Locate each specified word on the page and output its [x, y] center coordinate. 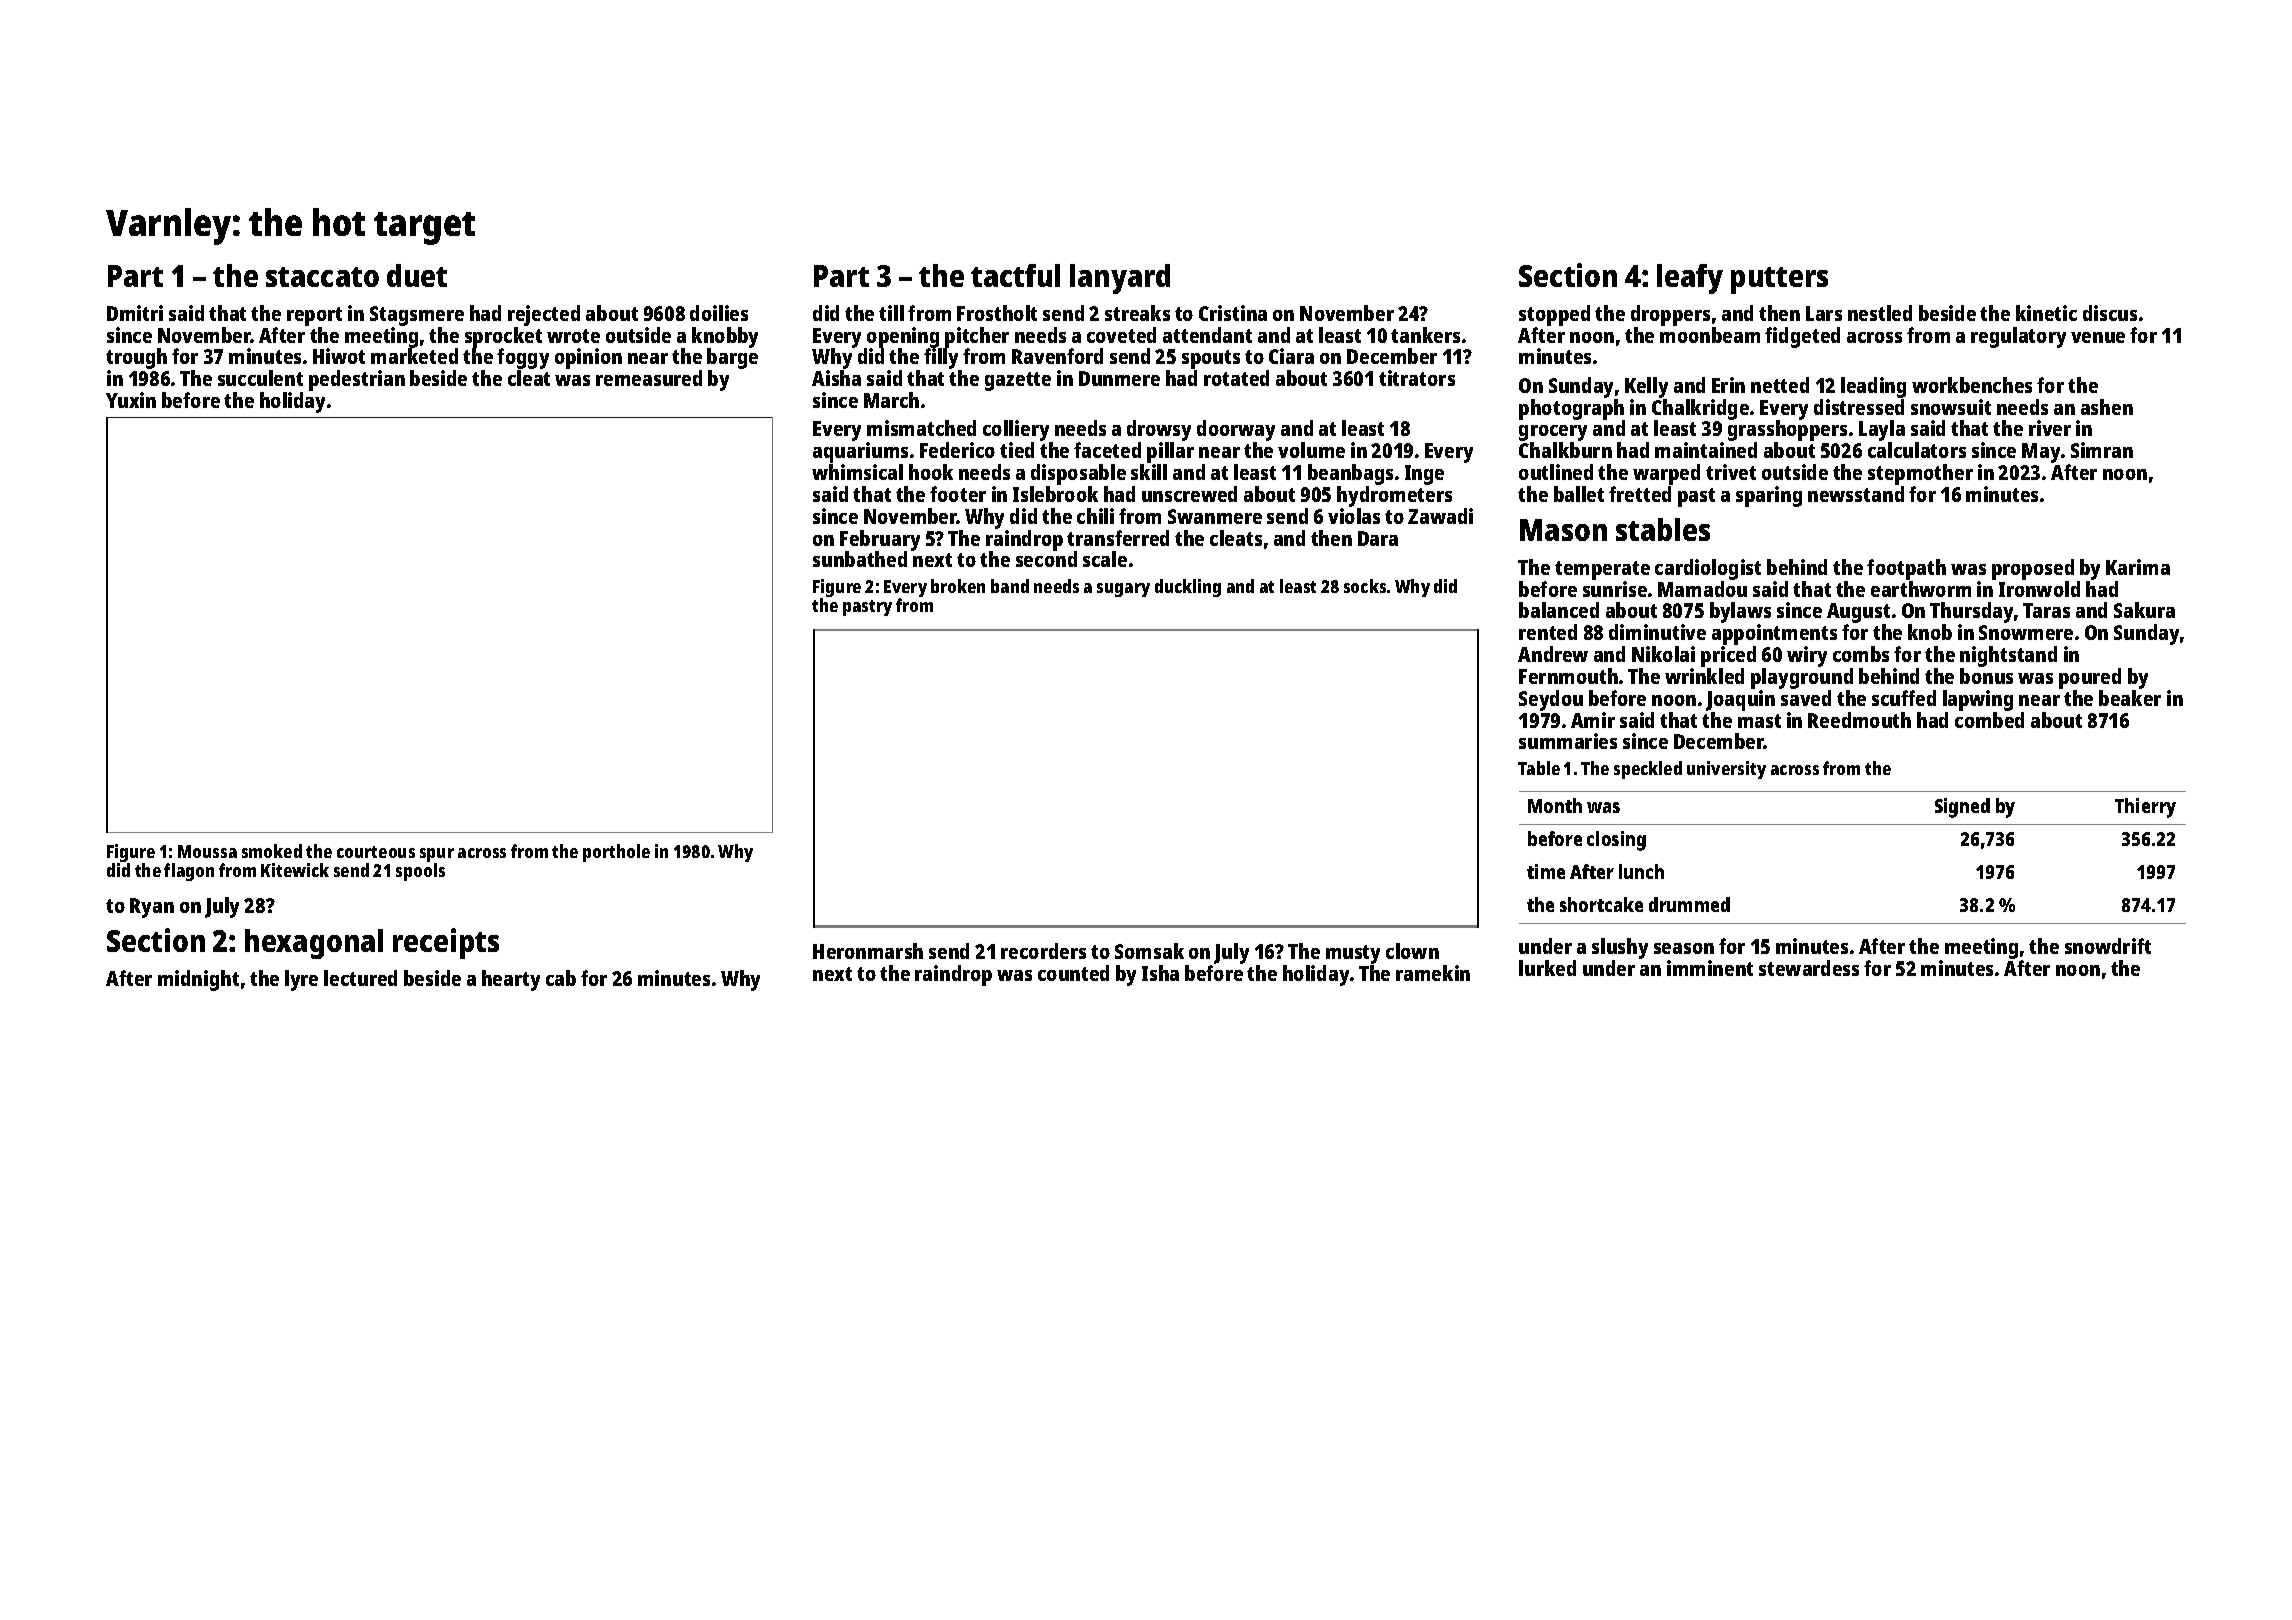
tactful [1015, 275]
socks [1365, 586]
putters [1779, 280]
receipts [446, 943]
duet [417, 275]
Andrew [1553, 654]
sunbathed [860, 559]
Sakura [2144, 610]
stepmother [1920, 474]
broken [958, 586]
